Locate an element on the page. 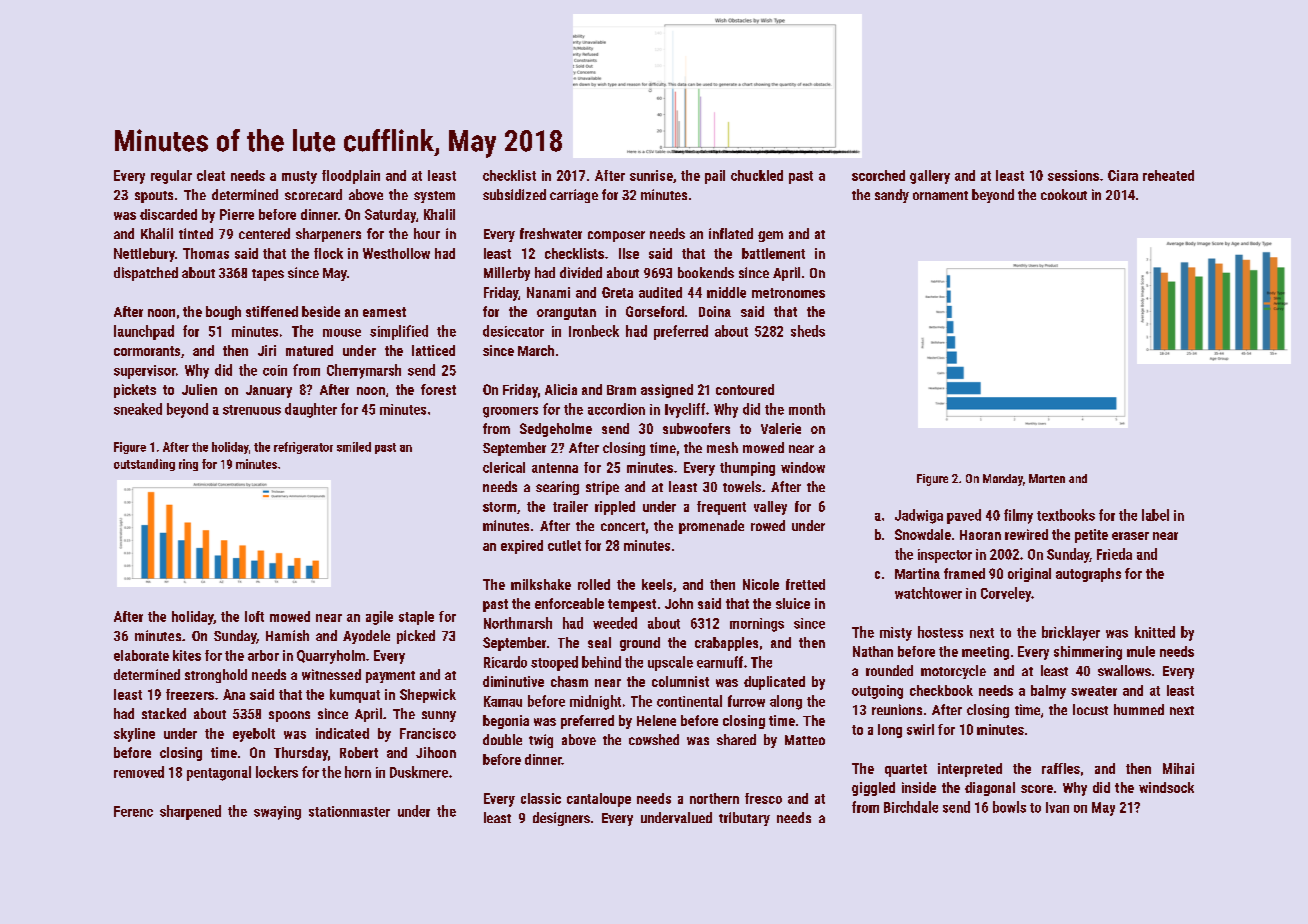 Image resolution: width=1308 pixels, height=924 pixels. loft is located at coordinates (254, 616).
